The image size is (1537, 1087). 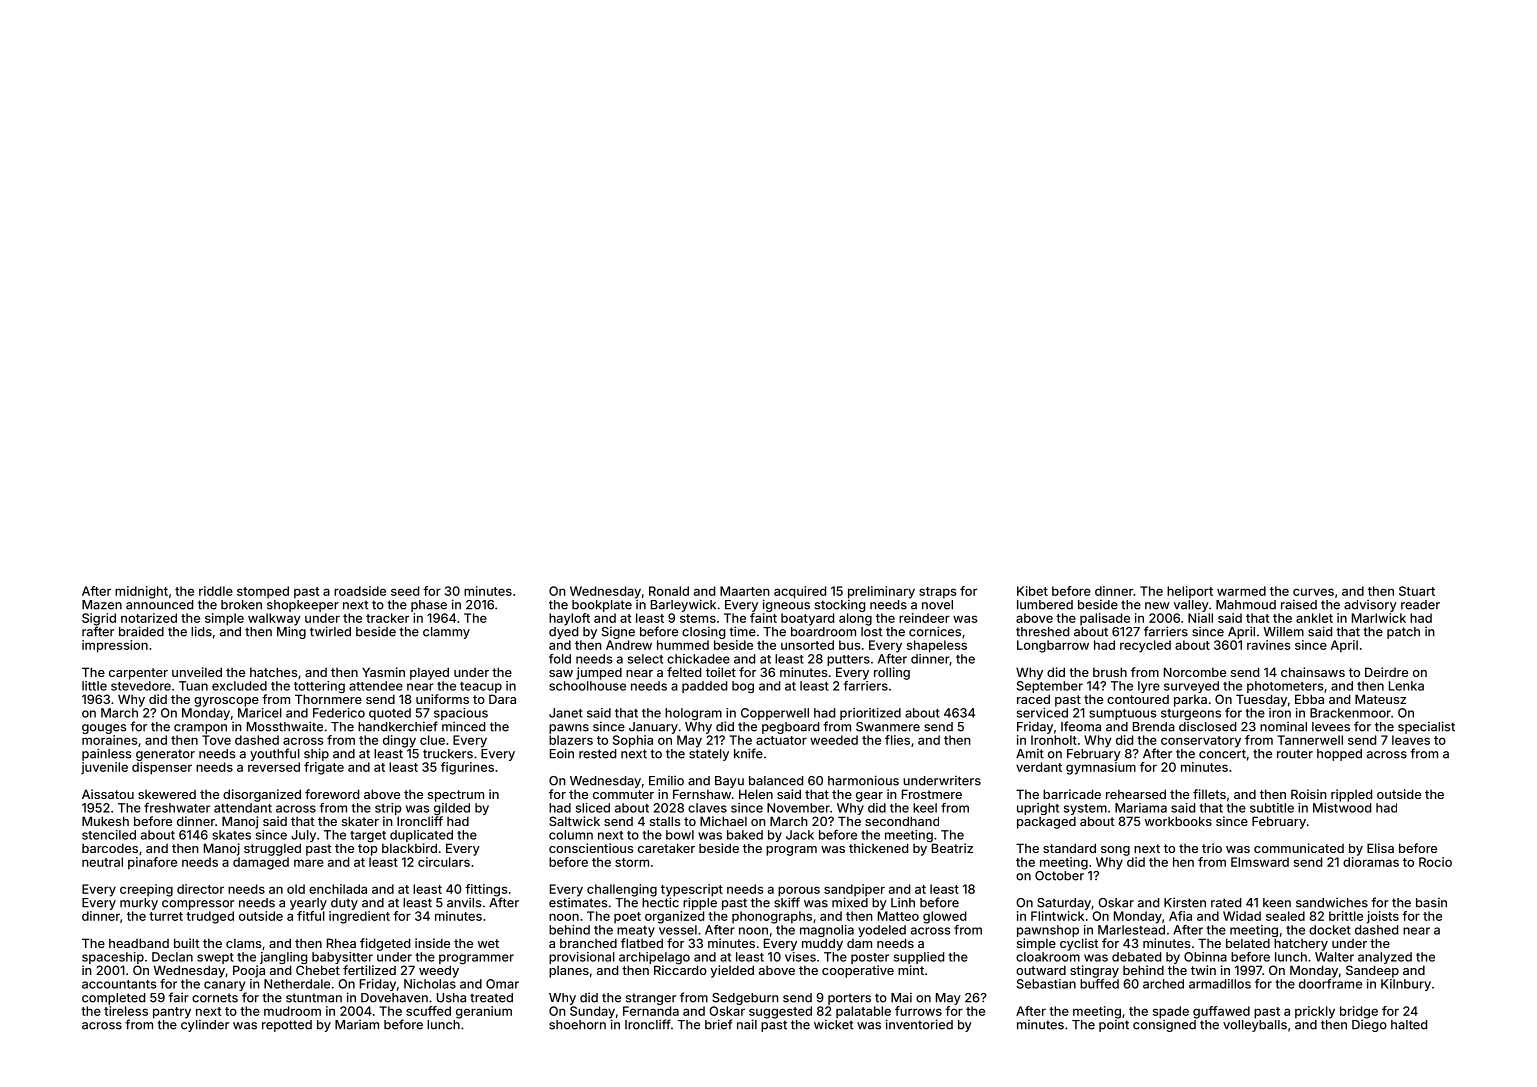 I want to click on January, so click(x=653, y=728).
